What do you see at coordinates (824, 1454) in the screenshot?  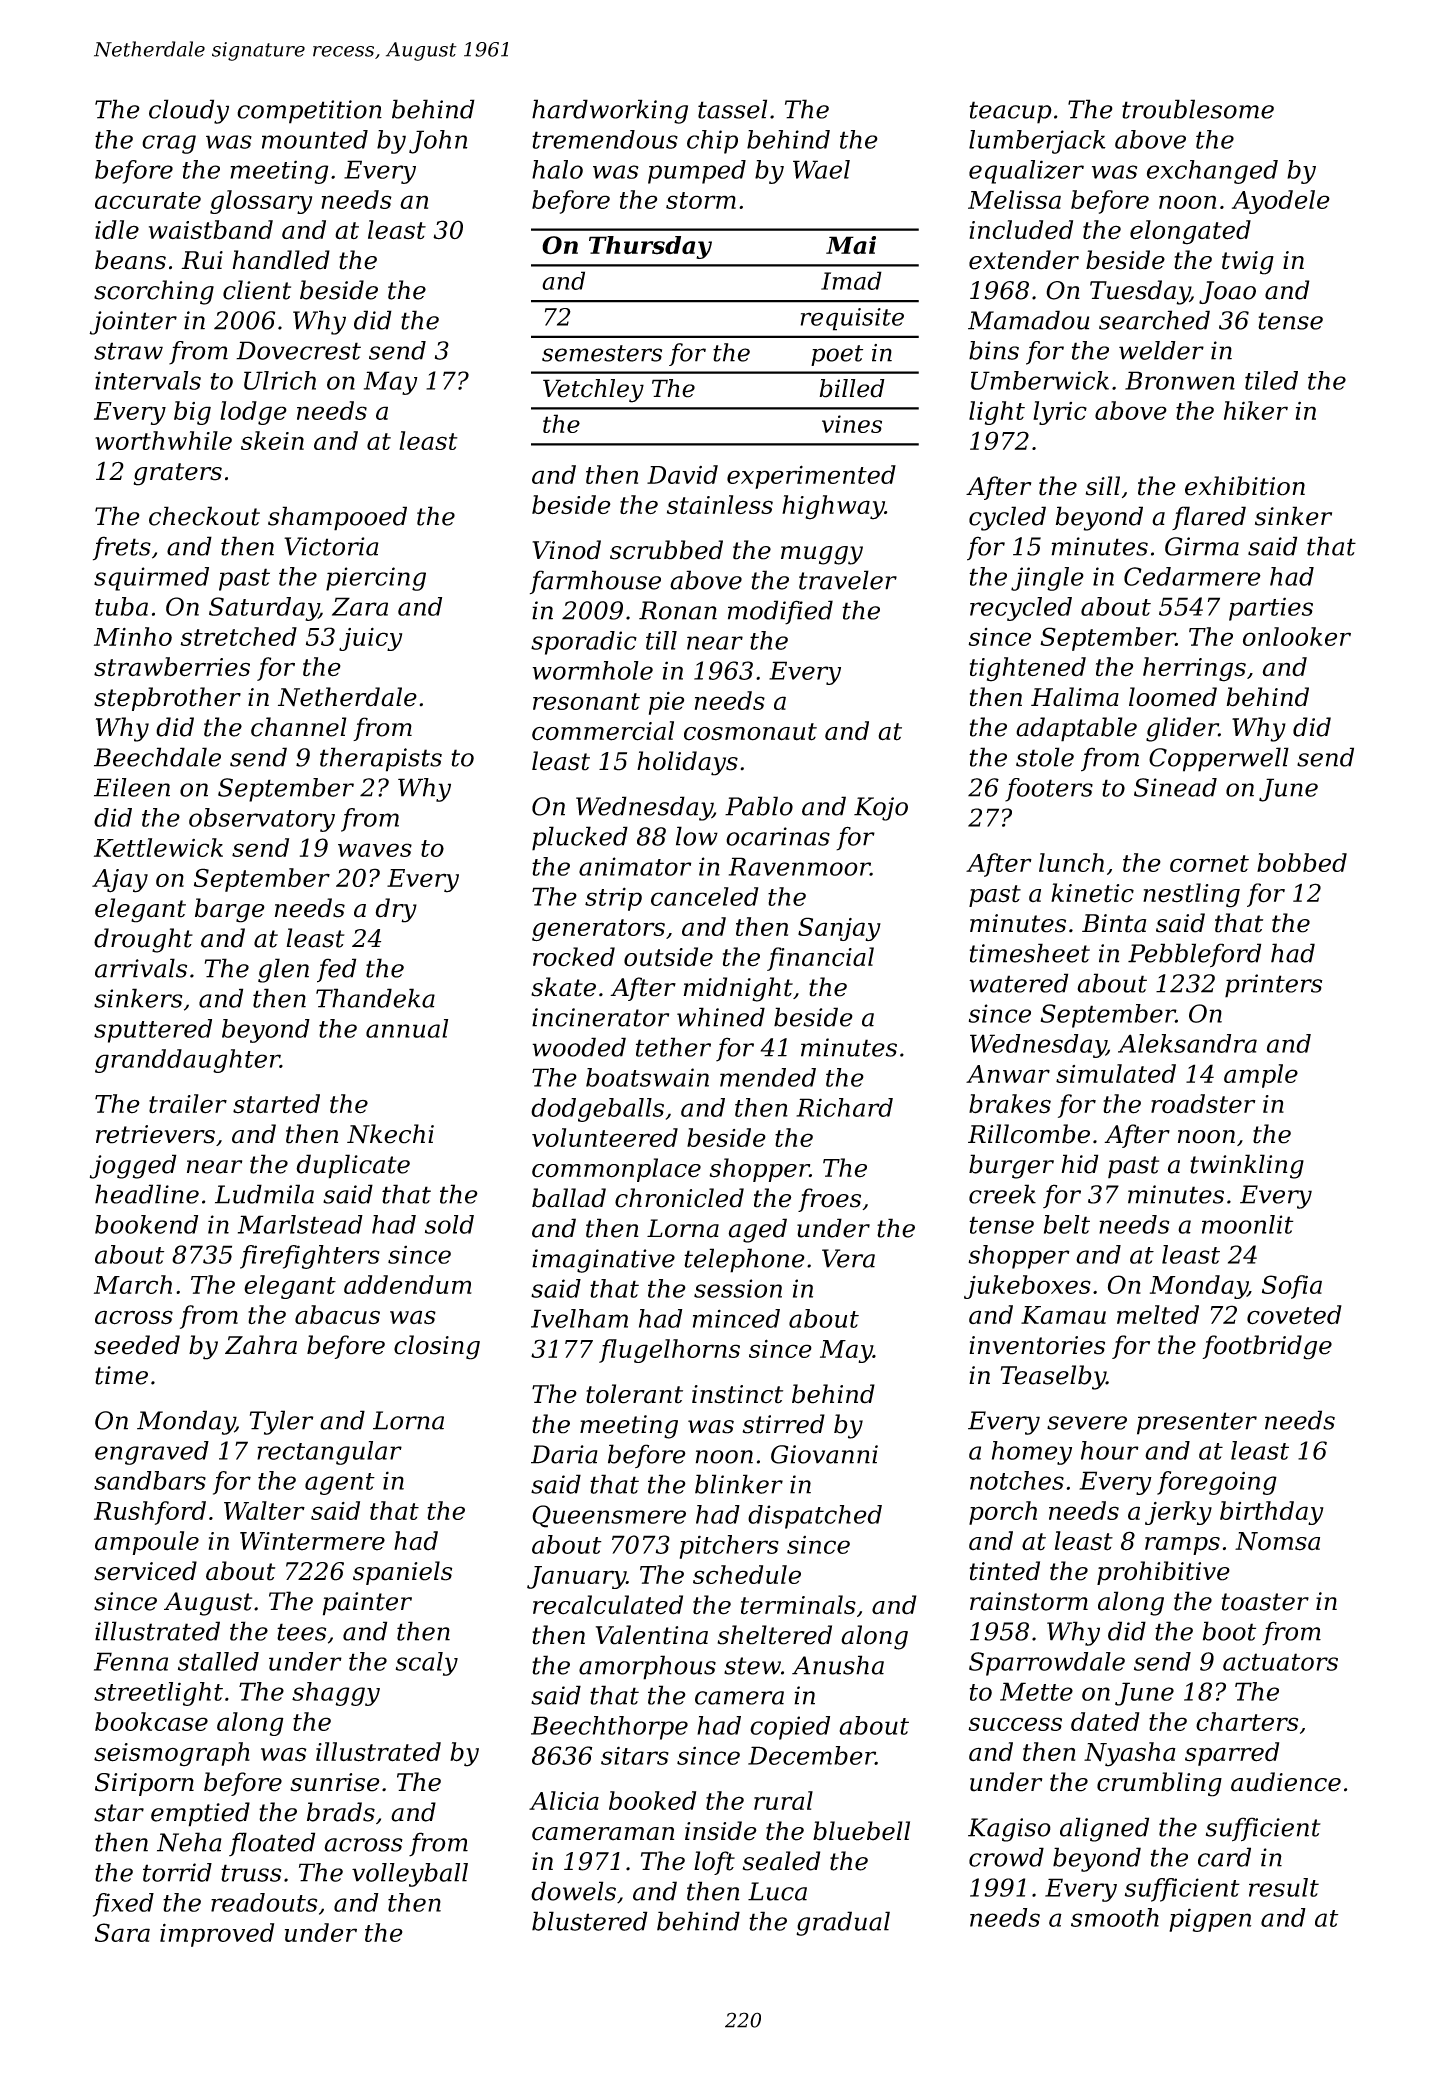 I see `Giovanni` at bounding box center [824, 1454].
